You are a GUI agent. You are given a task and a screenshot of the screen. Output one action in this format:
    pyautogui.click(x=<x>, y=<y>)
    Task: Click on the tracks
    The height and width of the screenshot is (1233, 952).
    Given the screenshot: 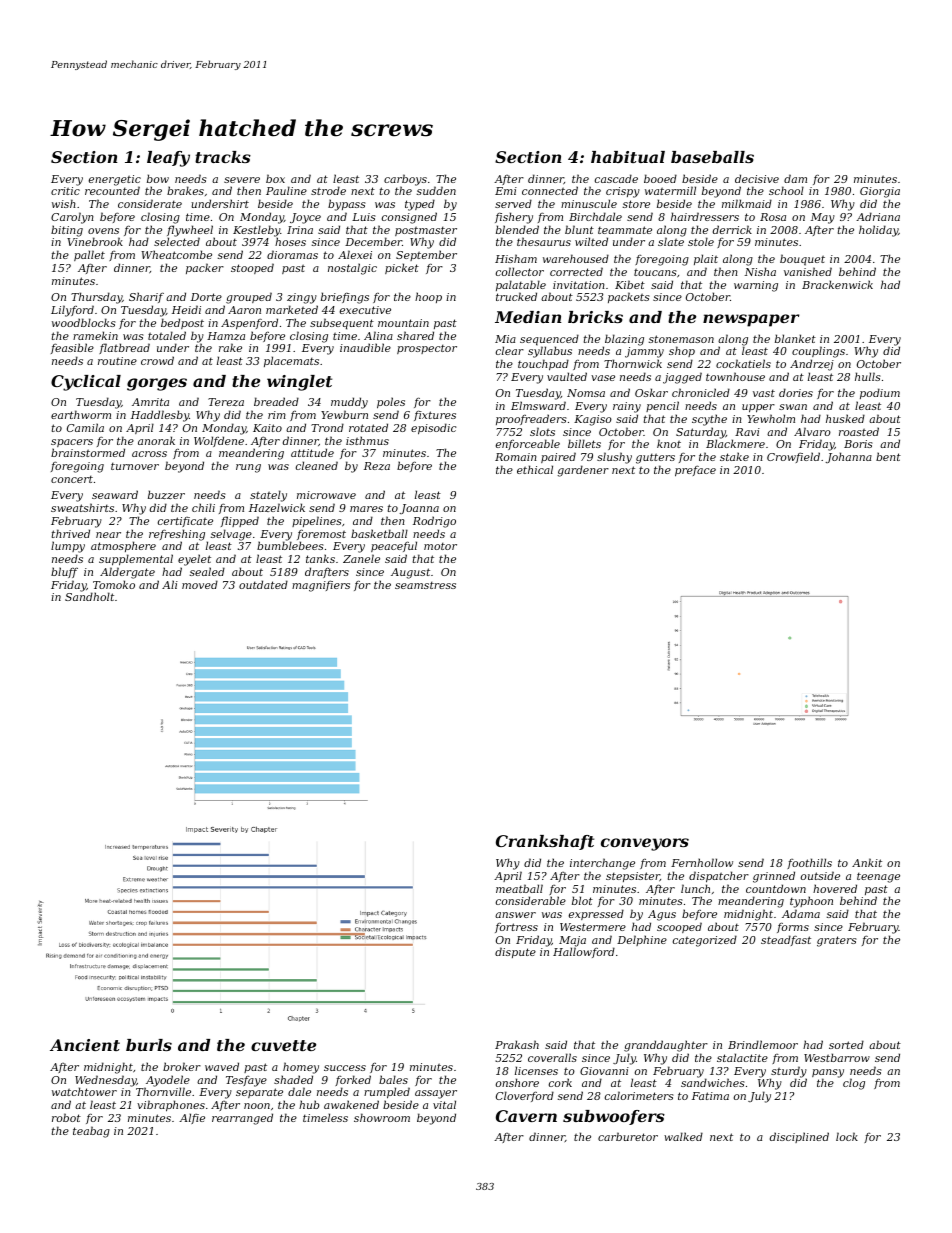 What is the action you would take?
    pyautogui.click(x=223, y=157)
